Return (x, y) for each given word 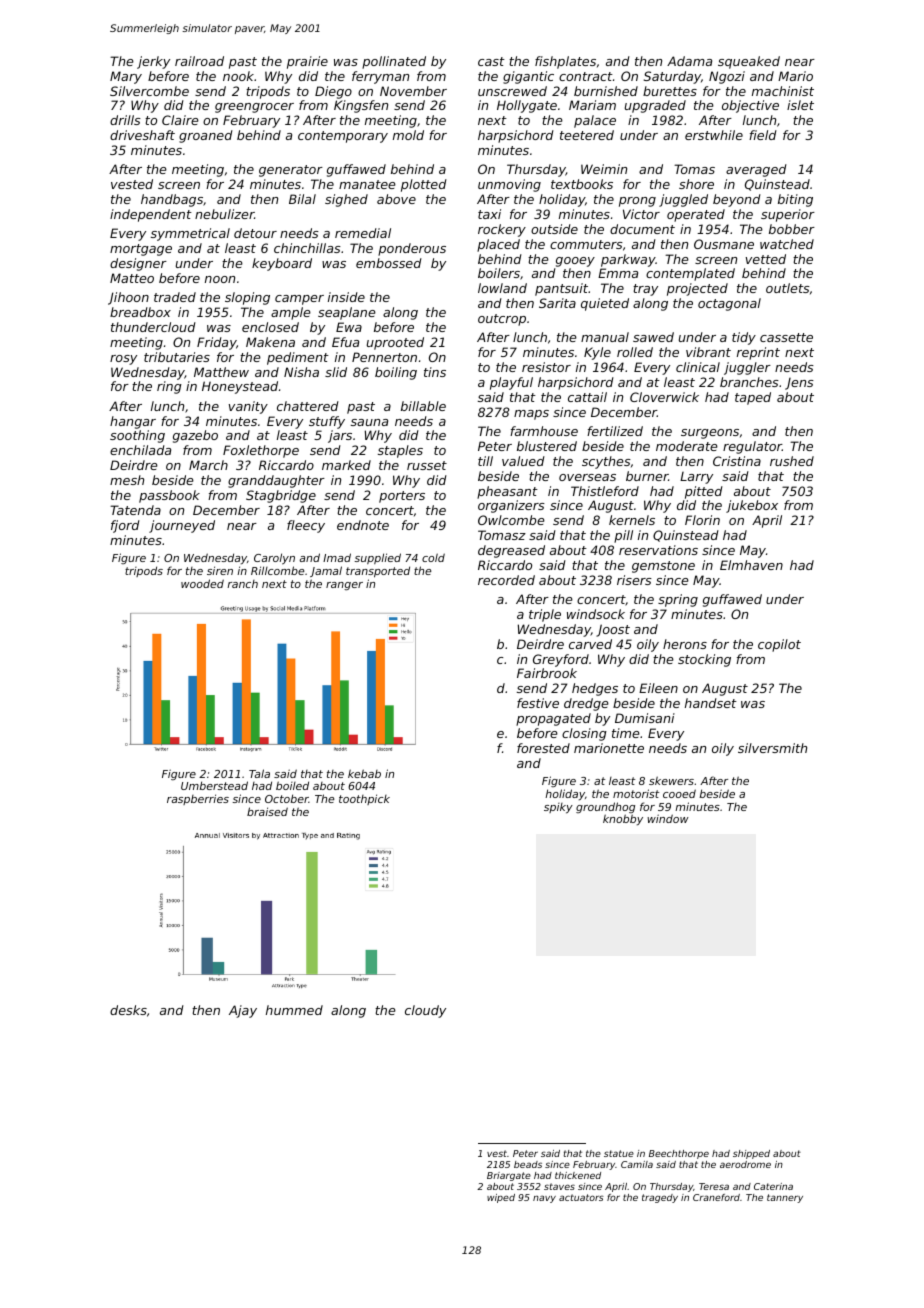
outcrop (502, 320)
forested (543, 748)
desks (128, 1010)
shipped (751, 1154)
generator (291, 171)
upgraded (655, 106)
